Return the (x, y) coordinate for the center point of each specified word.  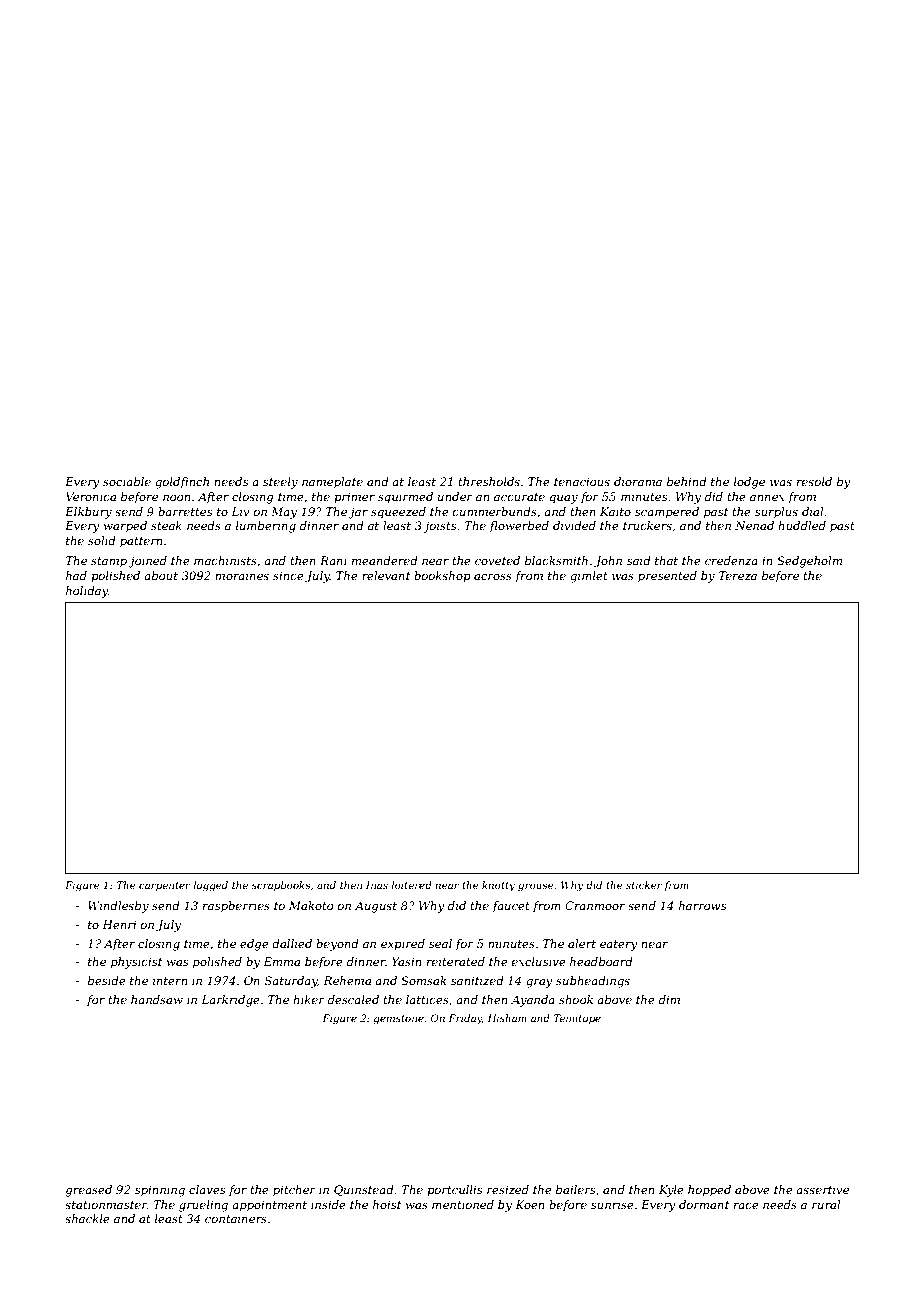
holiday (87, 592)
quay (564, 499)
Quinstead (364, 1190)
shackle (87, 1218)
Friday (465, 1019)
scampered (667, 513)
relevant (386, 575)
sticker (644, 885)
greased (89, 1191)
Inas (377, 885)
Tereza (738, 575)
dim (669, 999)
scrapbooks (281, 886)
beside (107, 980)
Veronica (91, 496)
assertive (822, 1189)
